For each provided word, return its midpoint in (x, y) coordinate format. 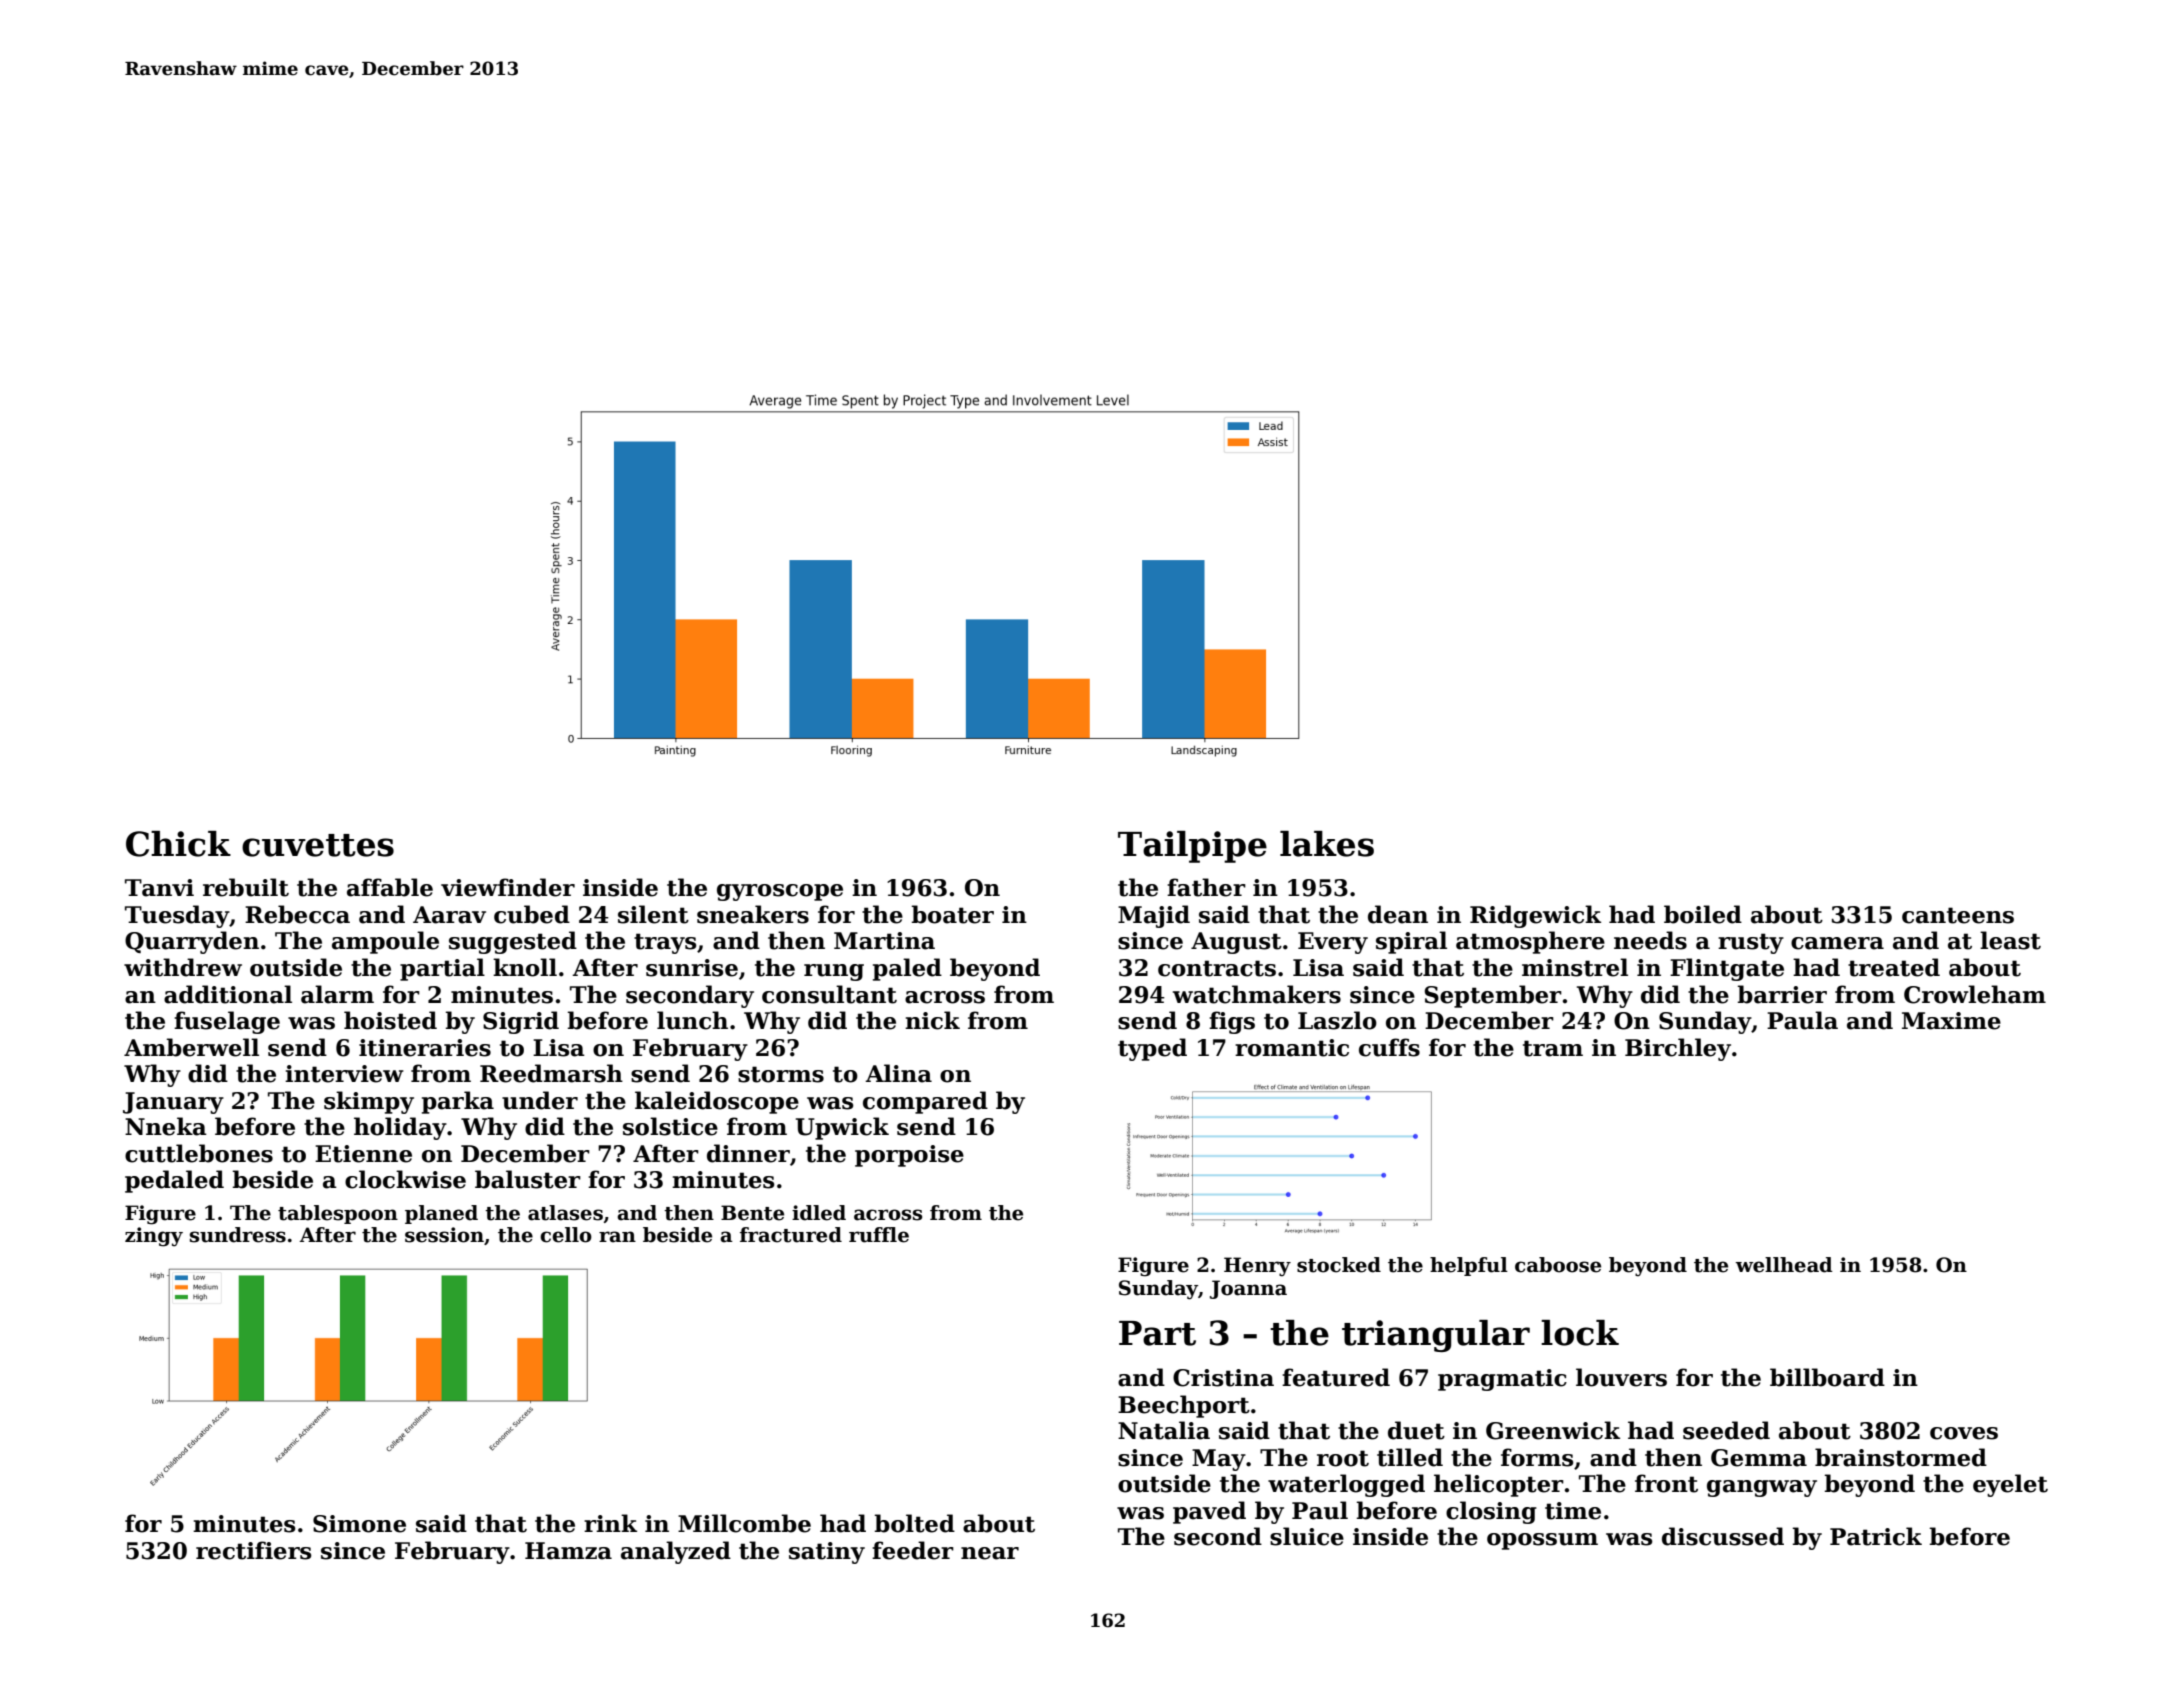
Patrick (1876, 1536)
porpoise (909, 1156)
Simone (359, 1524)
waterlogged (1346, 1485)
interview (344, 1074)
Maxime (1951, 1021)
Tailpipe (1192, 847)
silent (653, 914)
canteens (1958, 915)
